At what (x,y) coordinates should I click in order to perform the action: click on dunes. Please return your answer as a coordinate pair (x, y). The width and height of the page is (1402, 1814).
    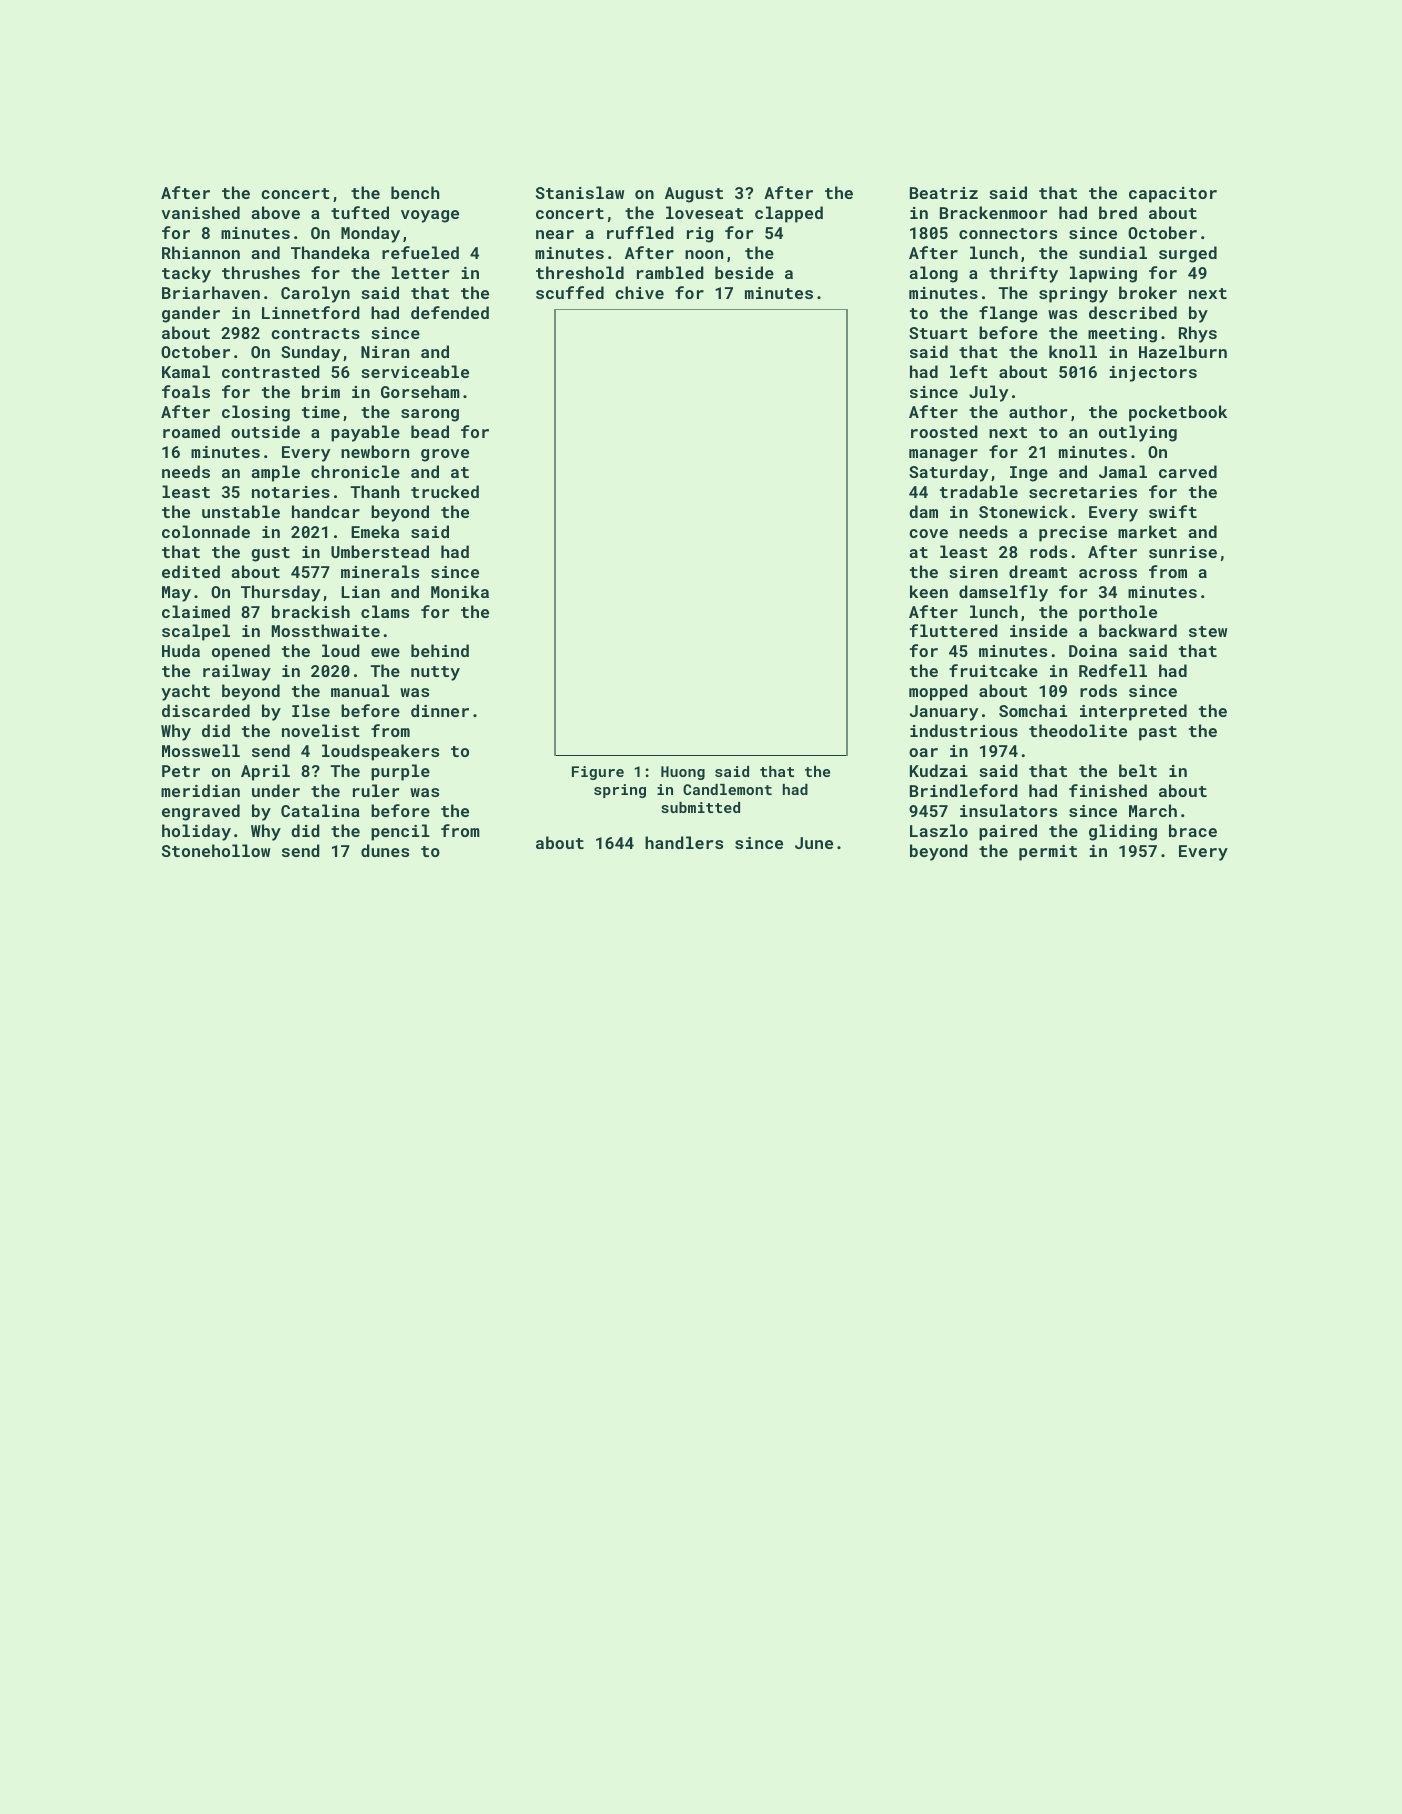
    Looking at the image, I should click on (385, 850).
